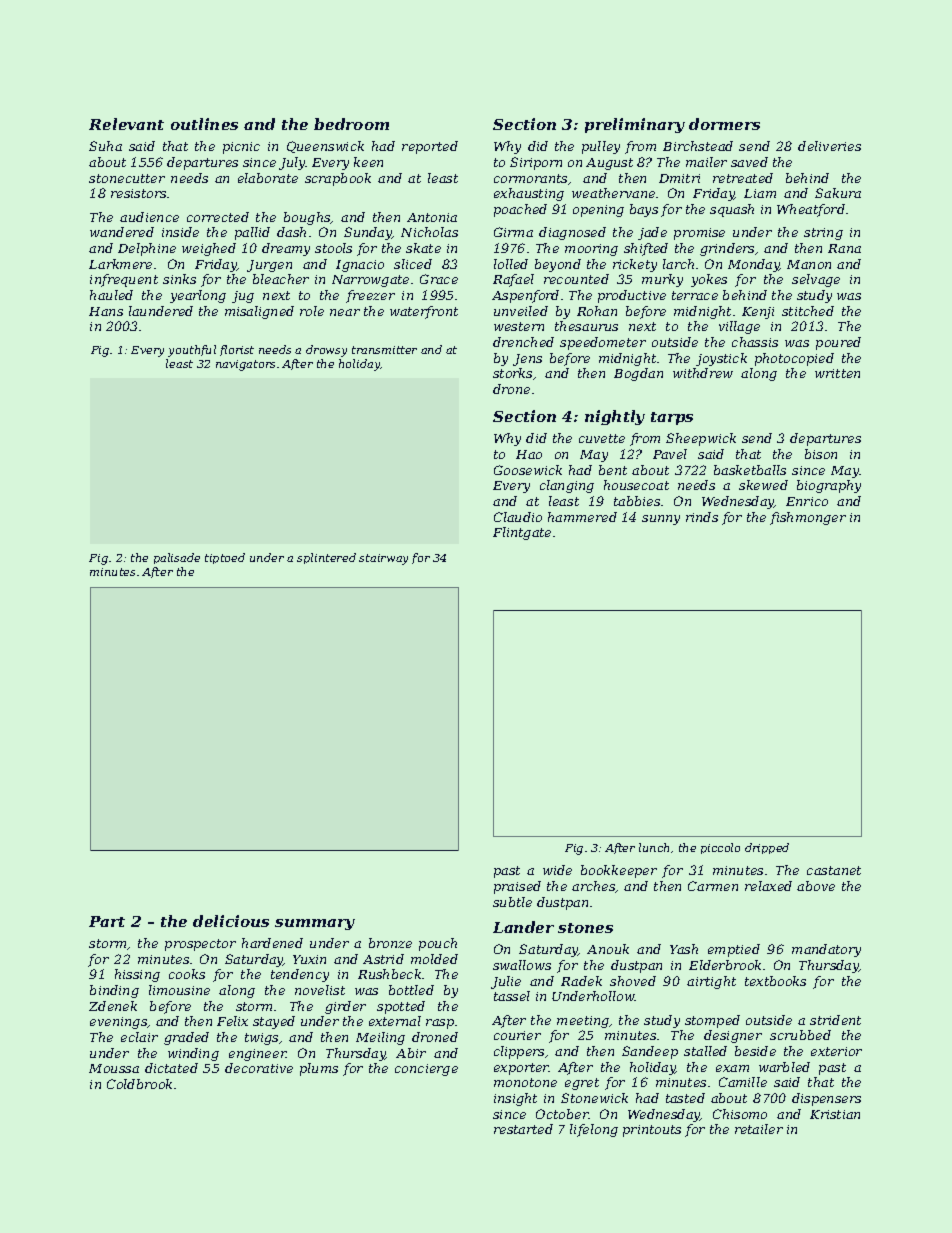 The image size is (952, 1233). Describe the element at coordinates (351, 124) in the document. I see `bedroom` at that location.
